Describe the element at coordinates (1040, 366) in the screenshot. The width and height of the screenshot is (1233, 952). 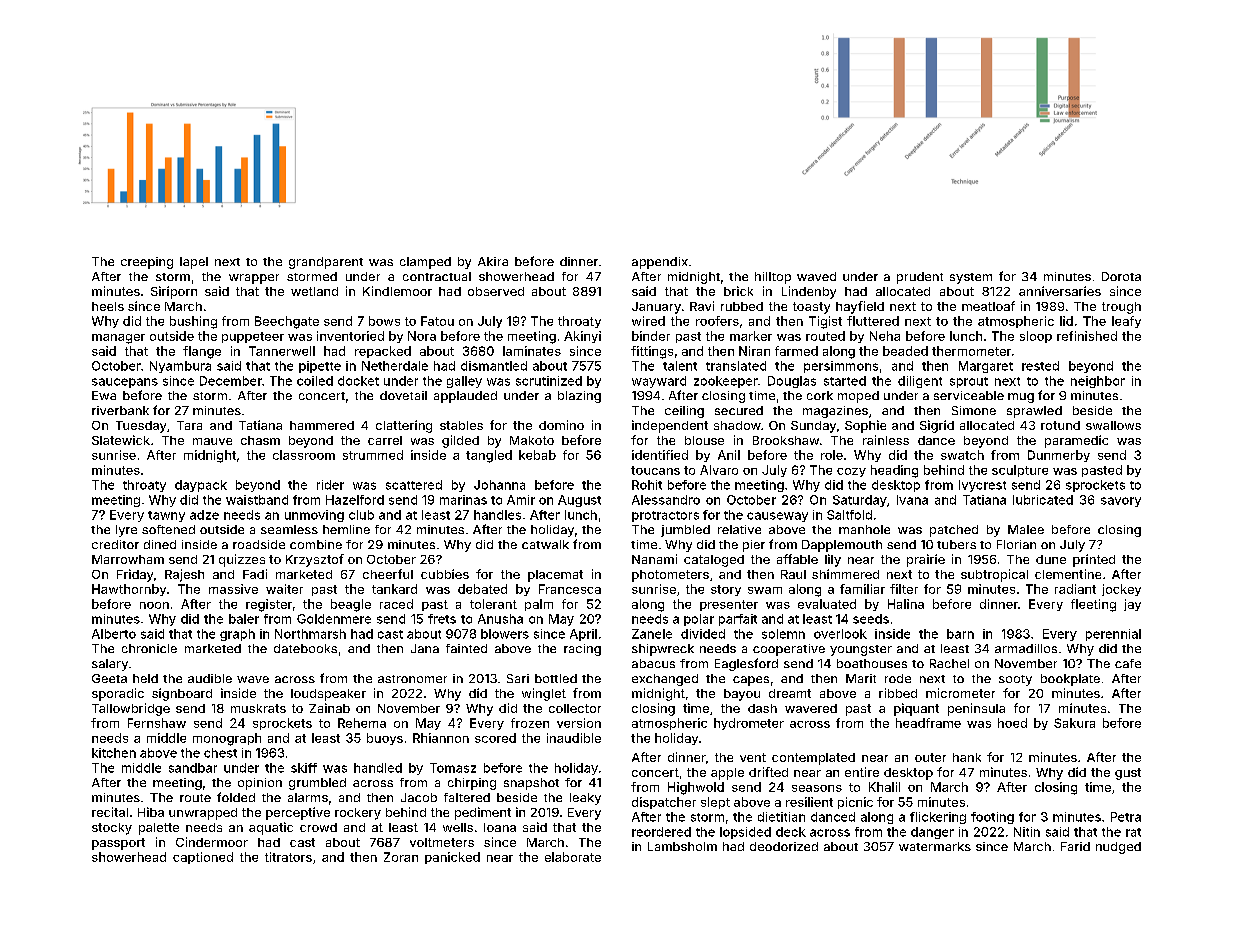
I see `rested` at that location.
